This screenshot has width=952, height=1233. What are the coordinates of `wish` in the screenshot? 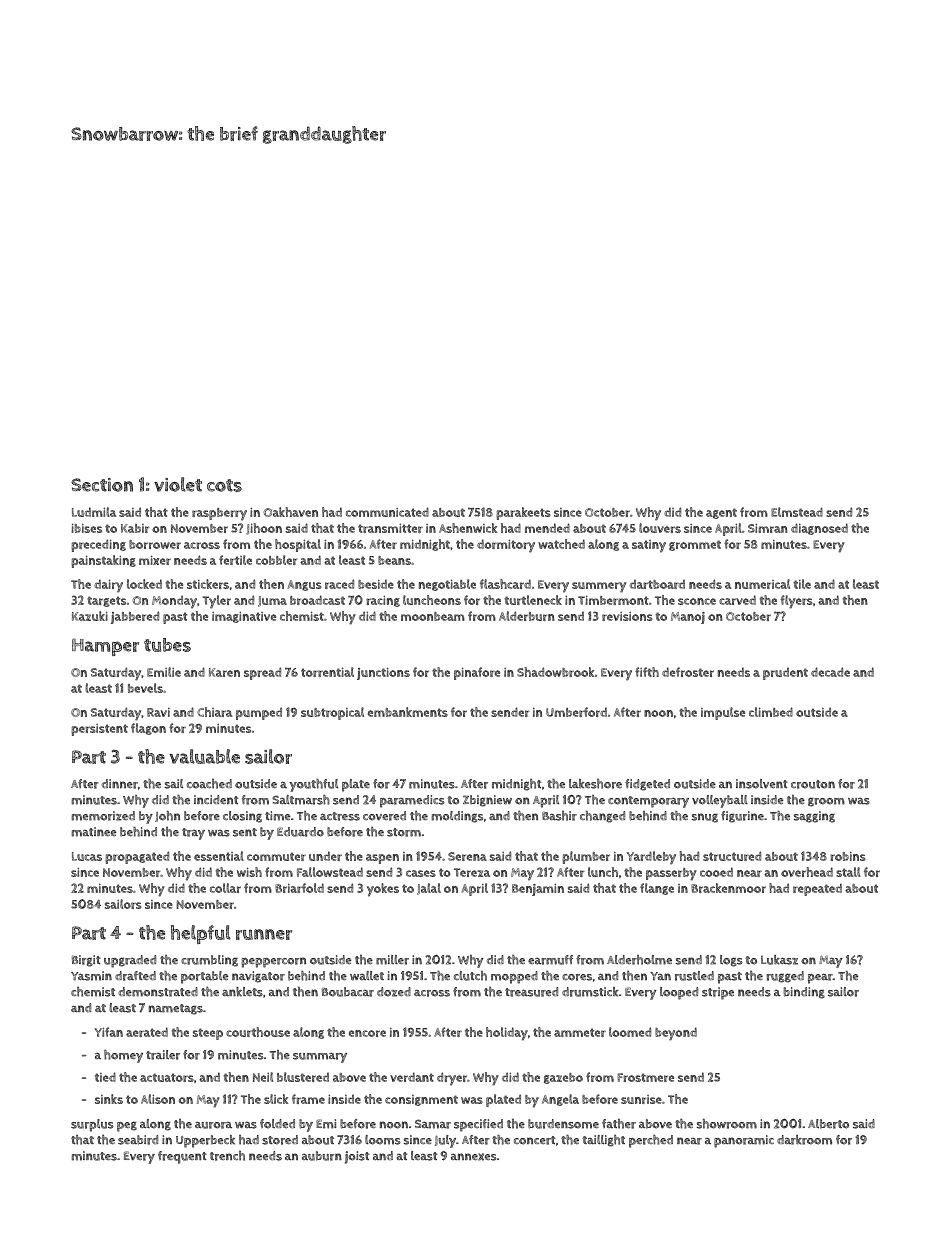 It's located at (249, 872).
